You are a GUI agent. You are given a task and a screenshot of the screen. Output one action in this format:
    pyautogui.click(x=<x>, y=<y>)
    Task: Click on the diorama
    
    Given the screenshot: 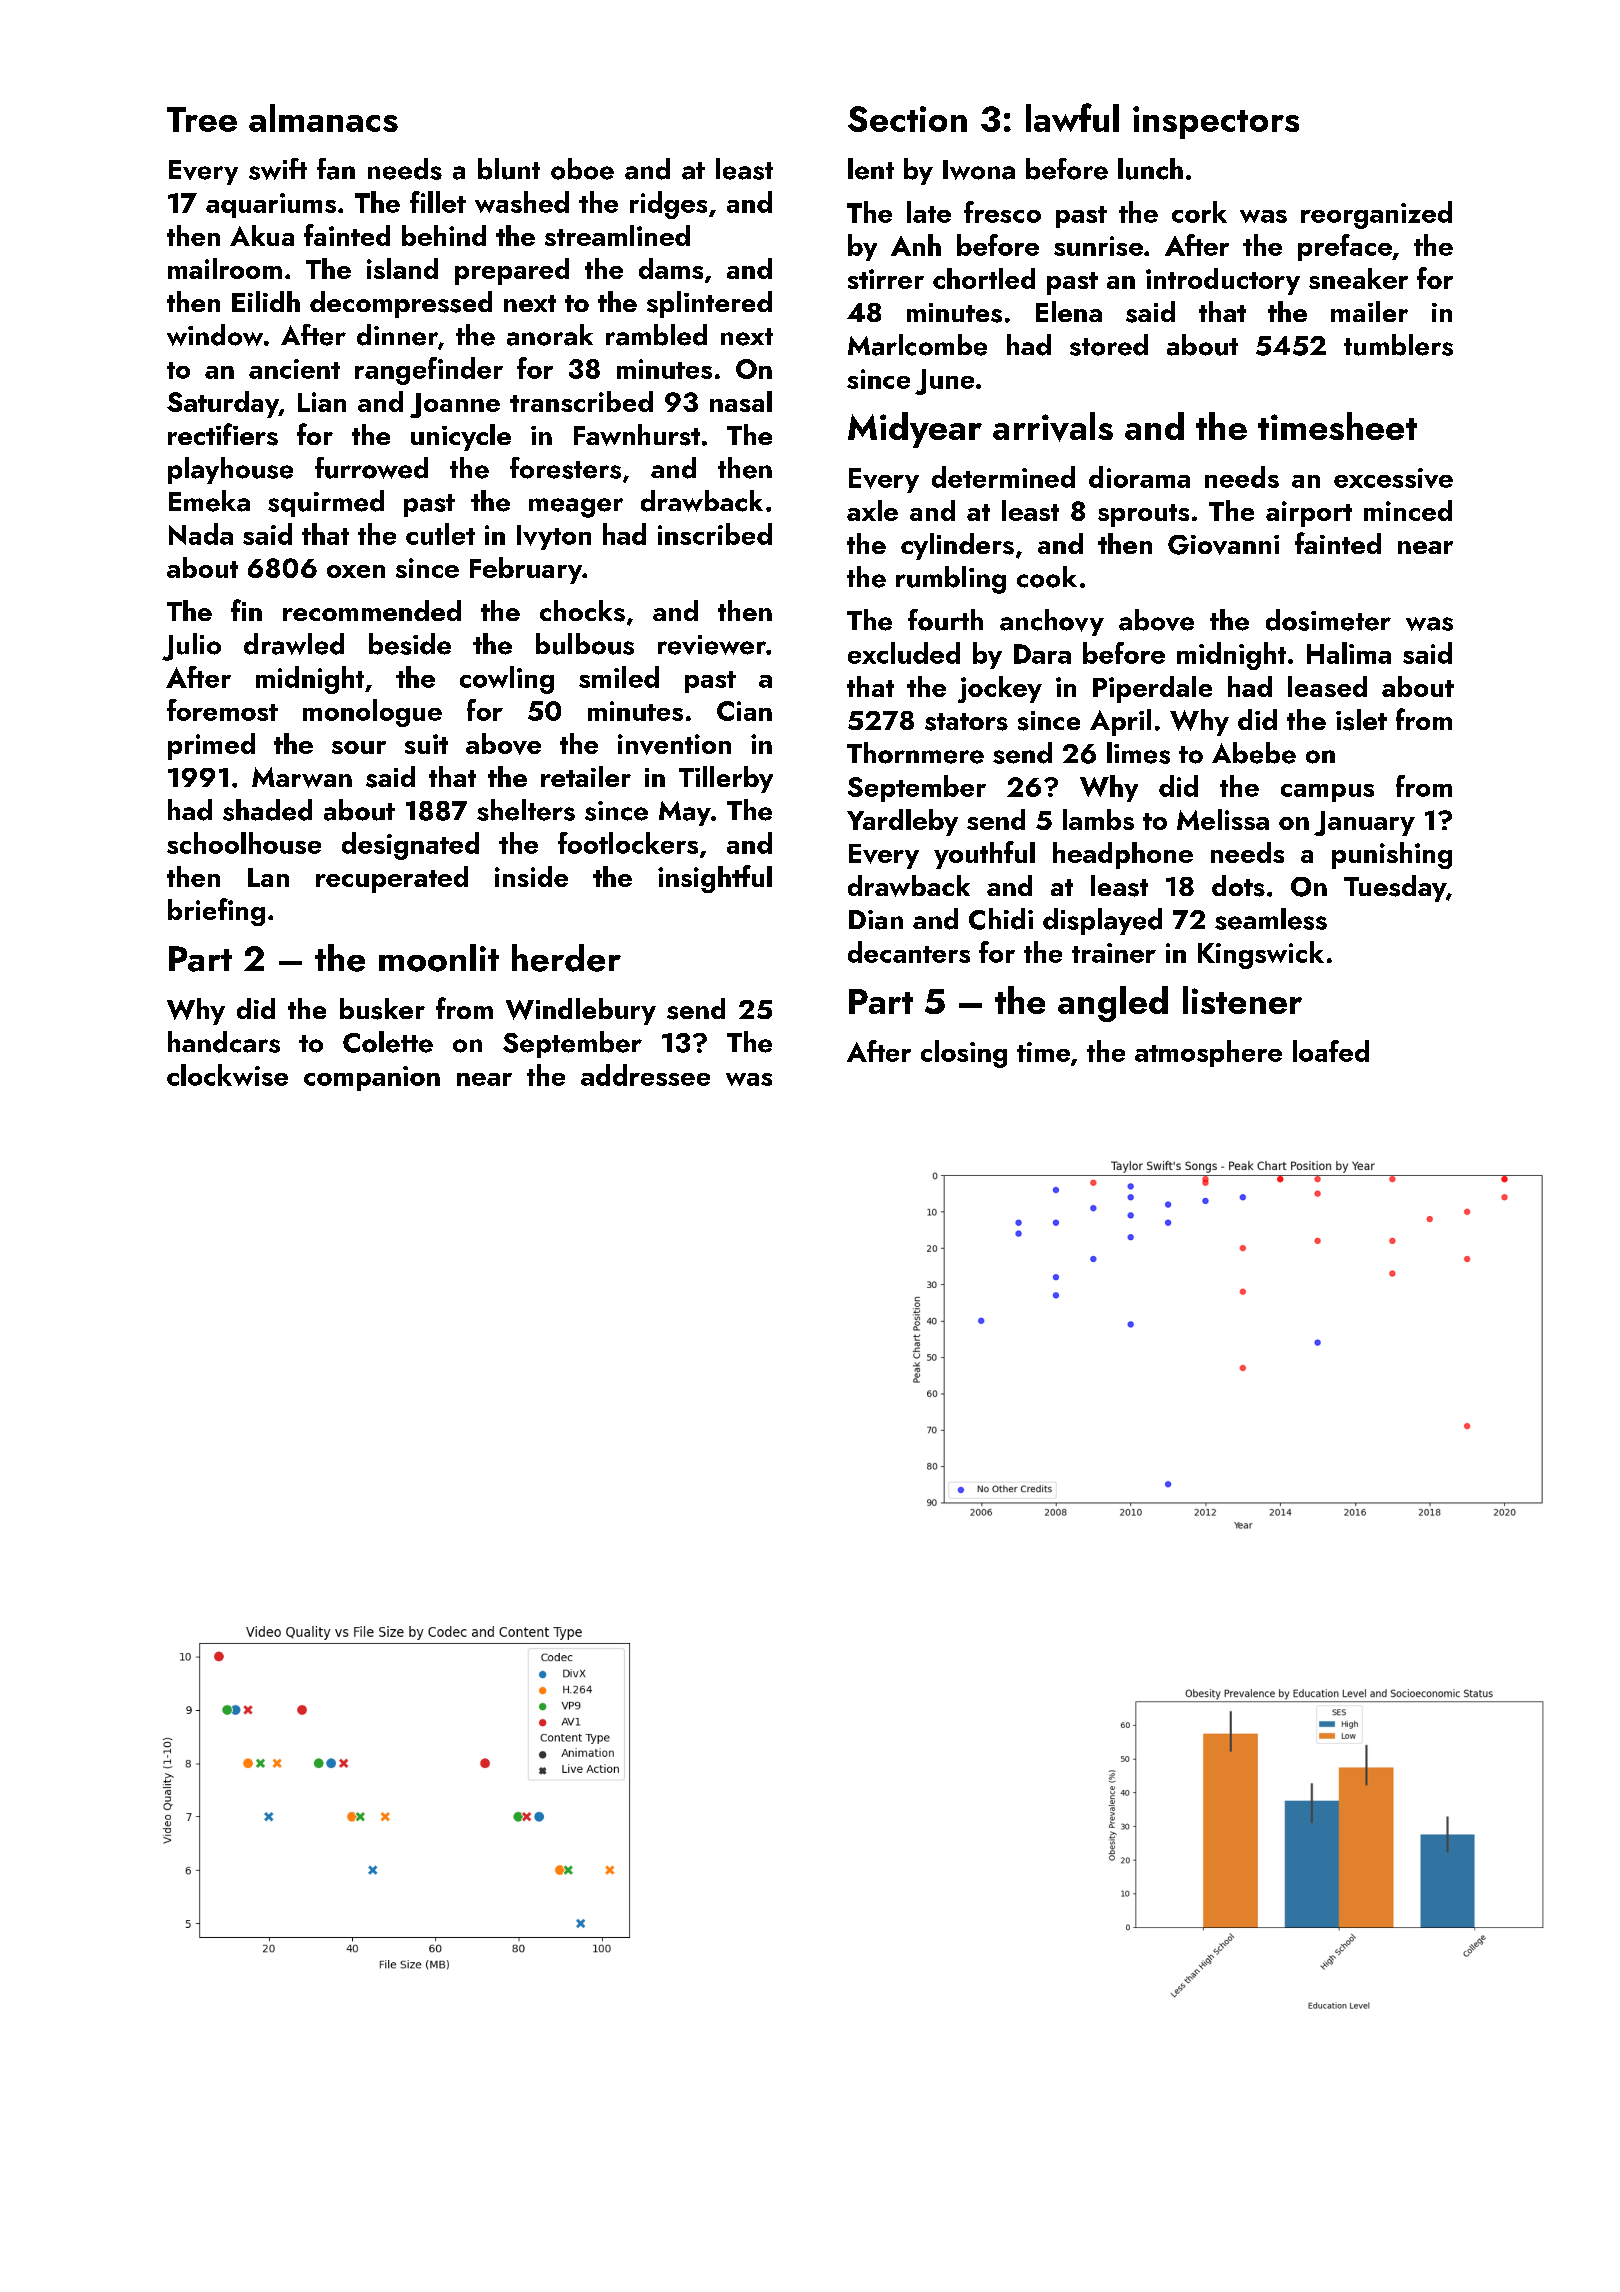 What is the action you would take?
    pyautogui.click(x=1139, y=477)
